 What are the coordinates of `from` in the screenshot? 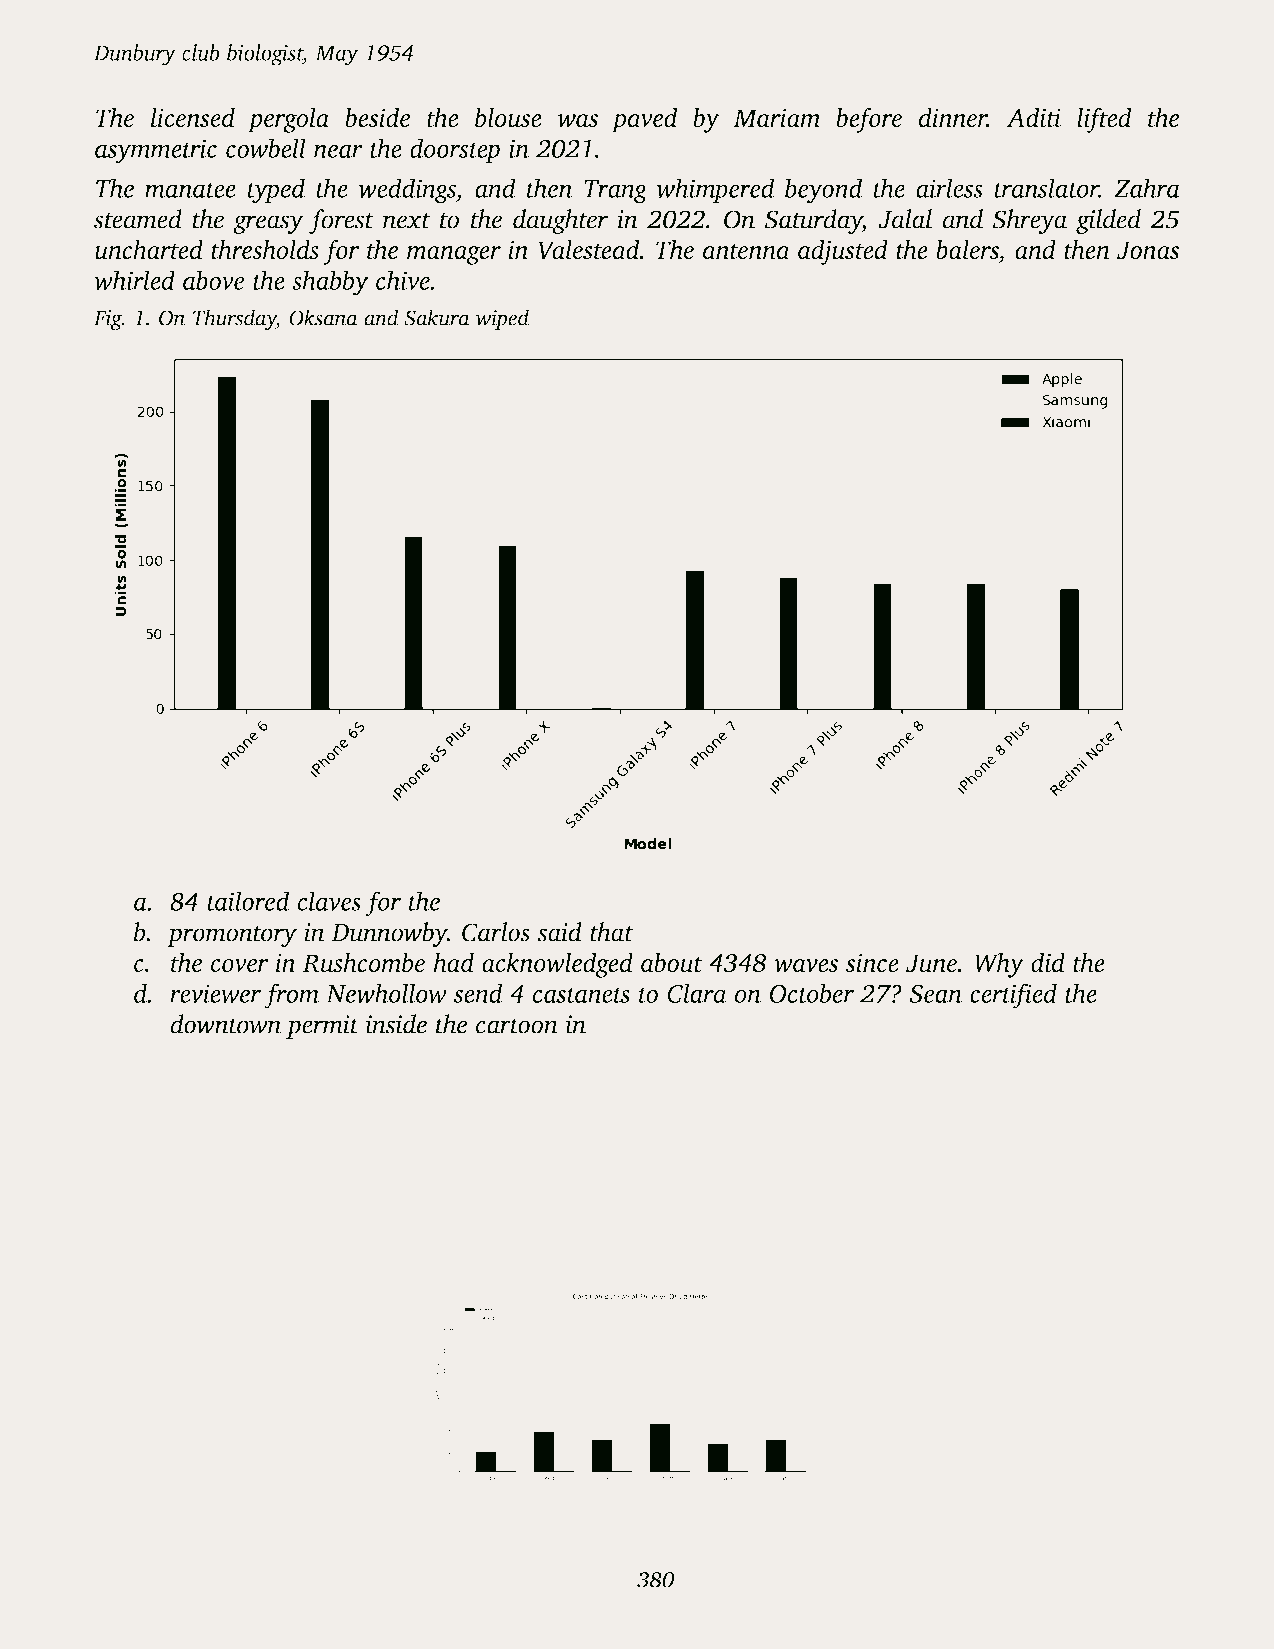 It's located at (291, 996).
